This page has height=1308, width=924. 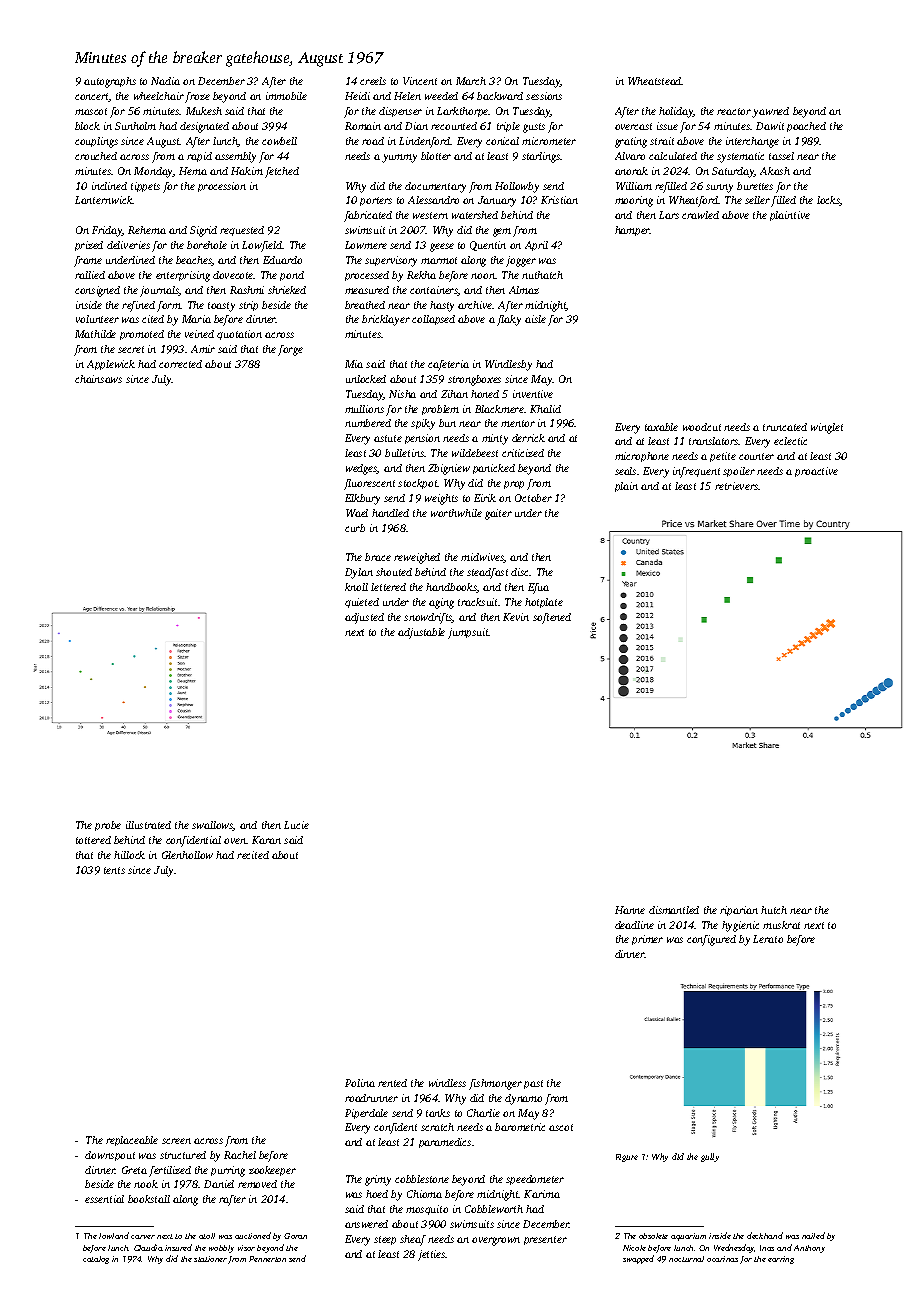 What do you see at coordinates (521, 261) in the page?
I see `jogger` at bounding box center [521, 261].
